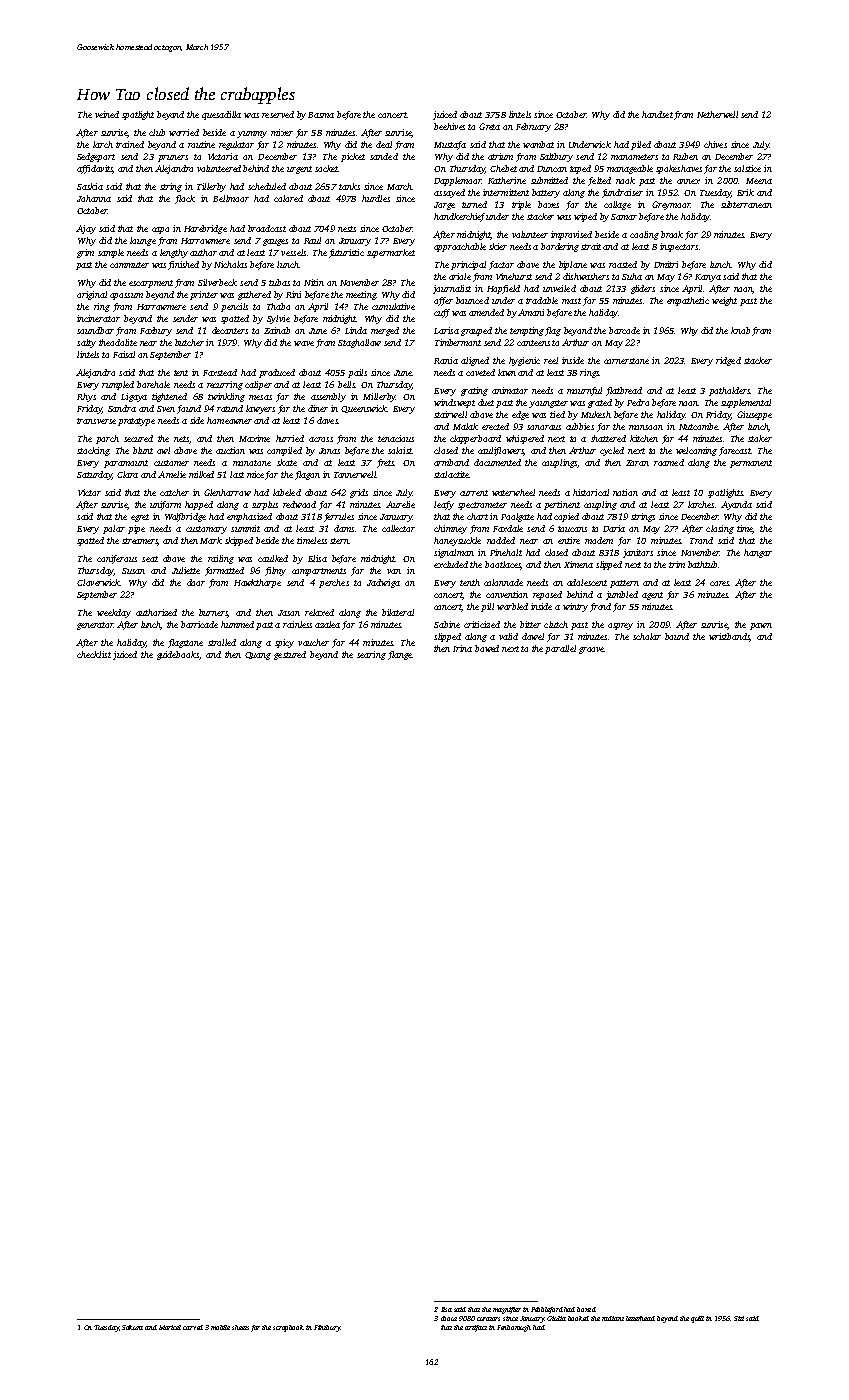 The width and height of the screenshot is (849, 1400). What do you see at coordinates (400, 655) in the screenshot?
I see `flange` at bounding box center [400, 655].
